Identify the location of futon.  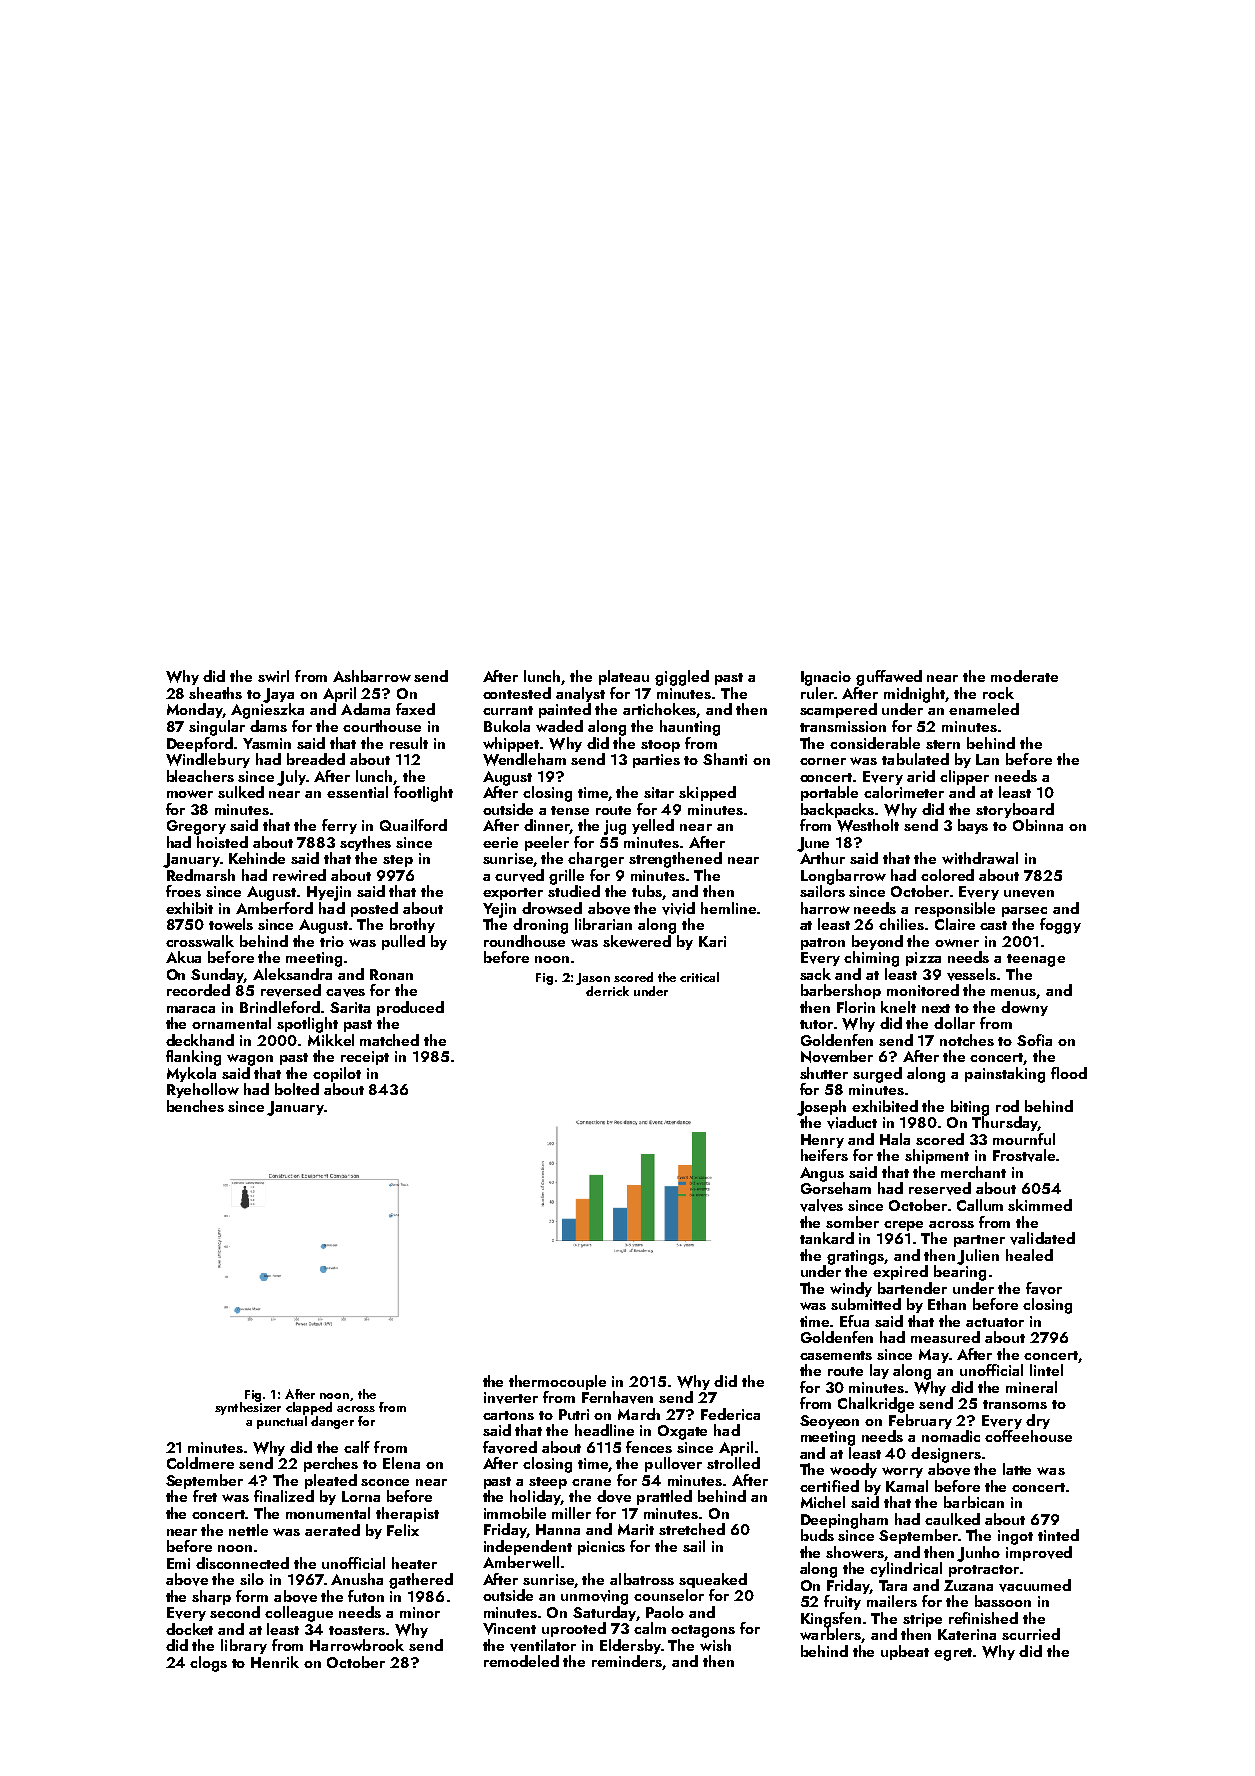
(366, 1596).
